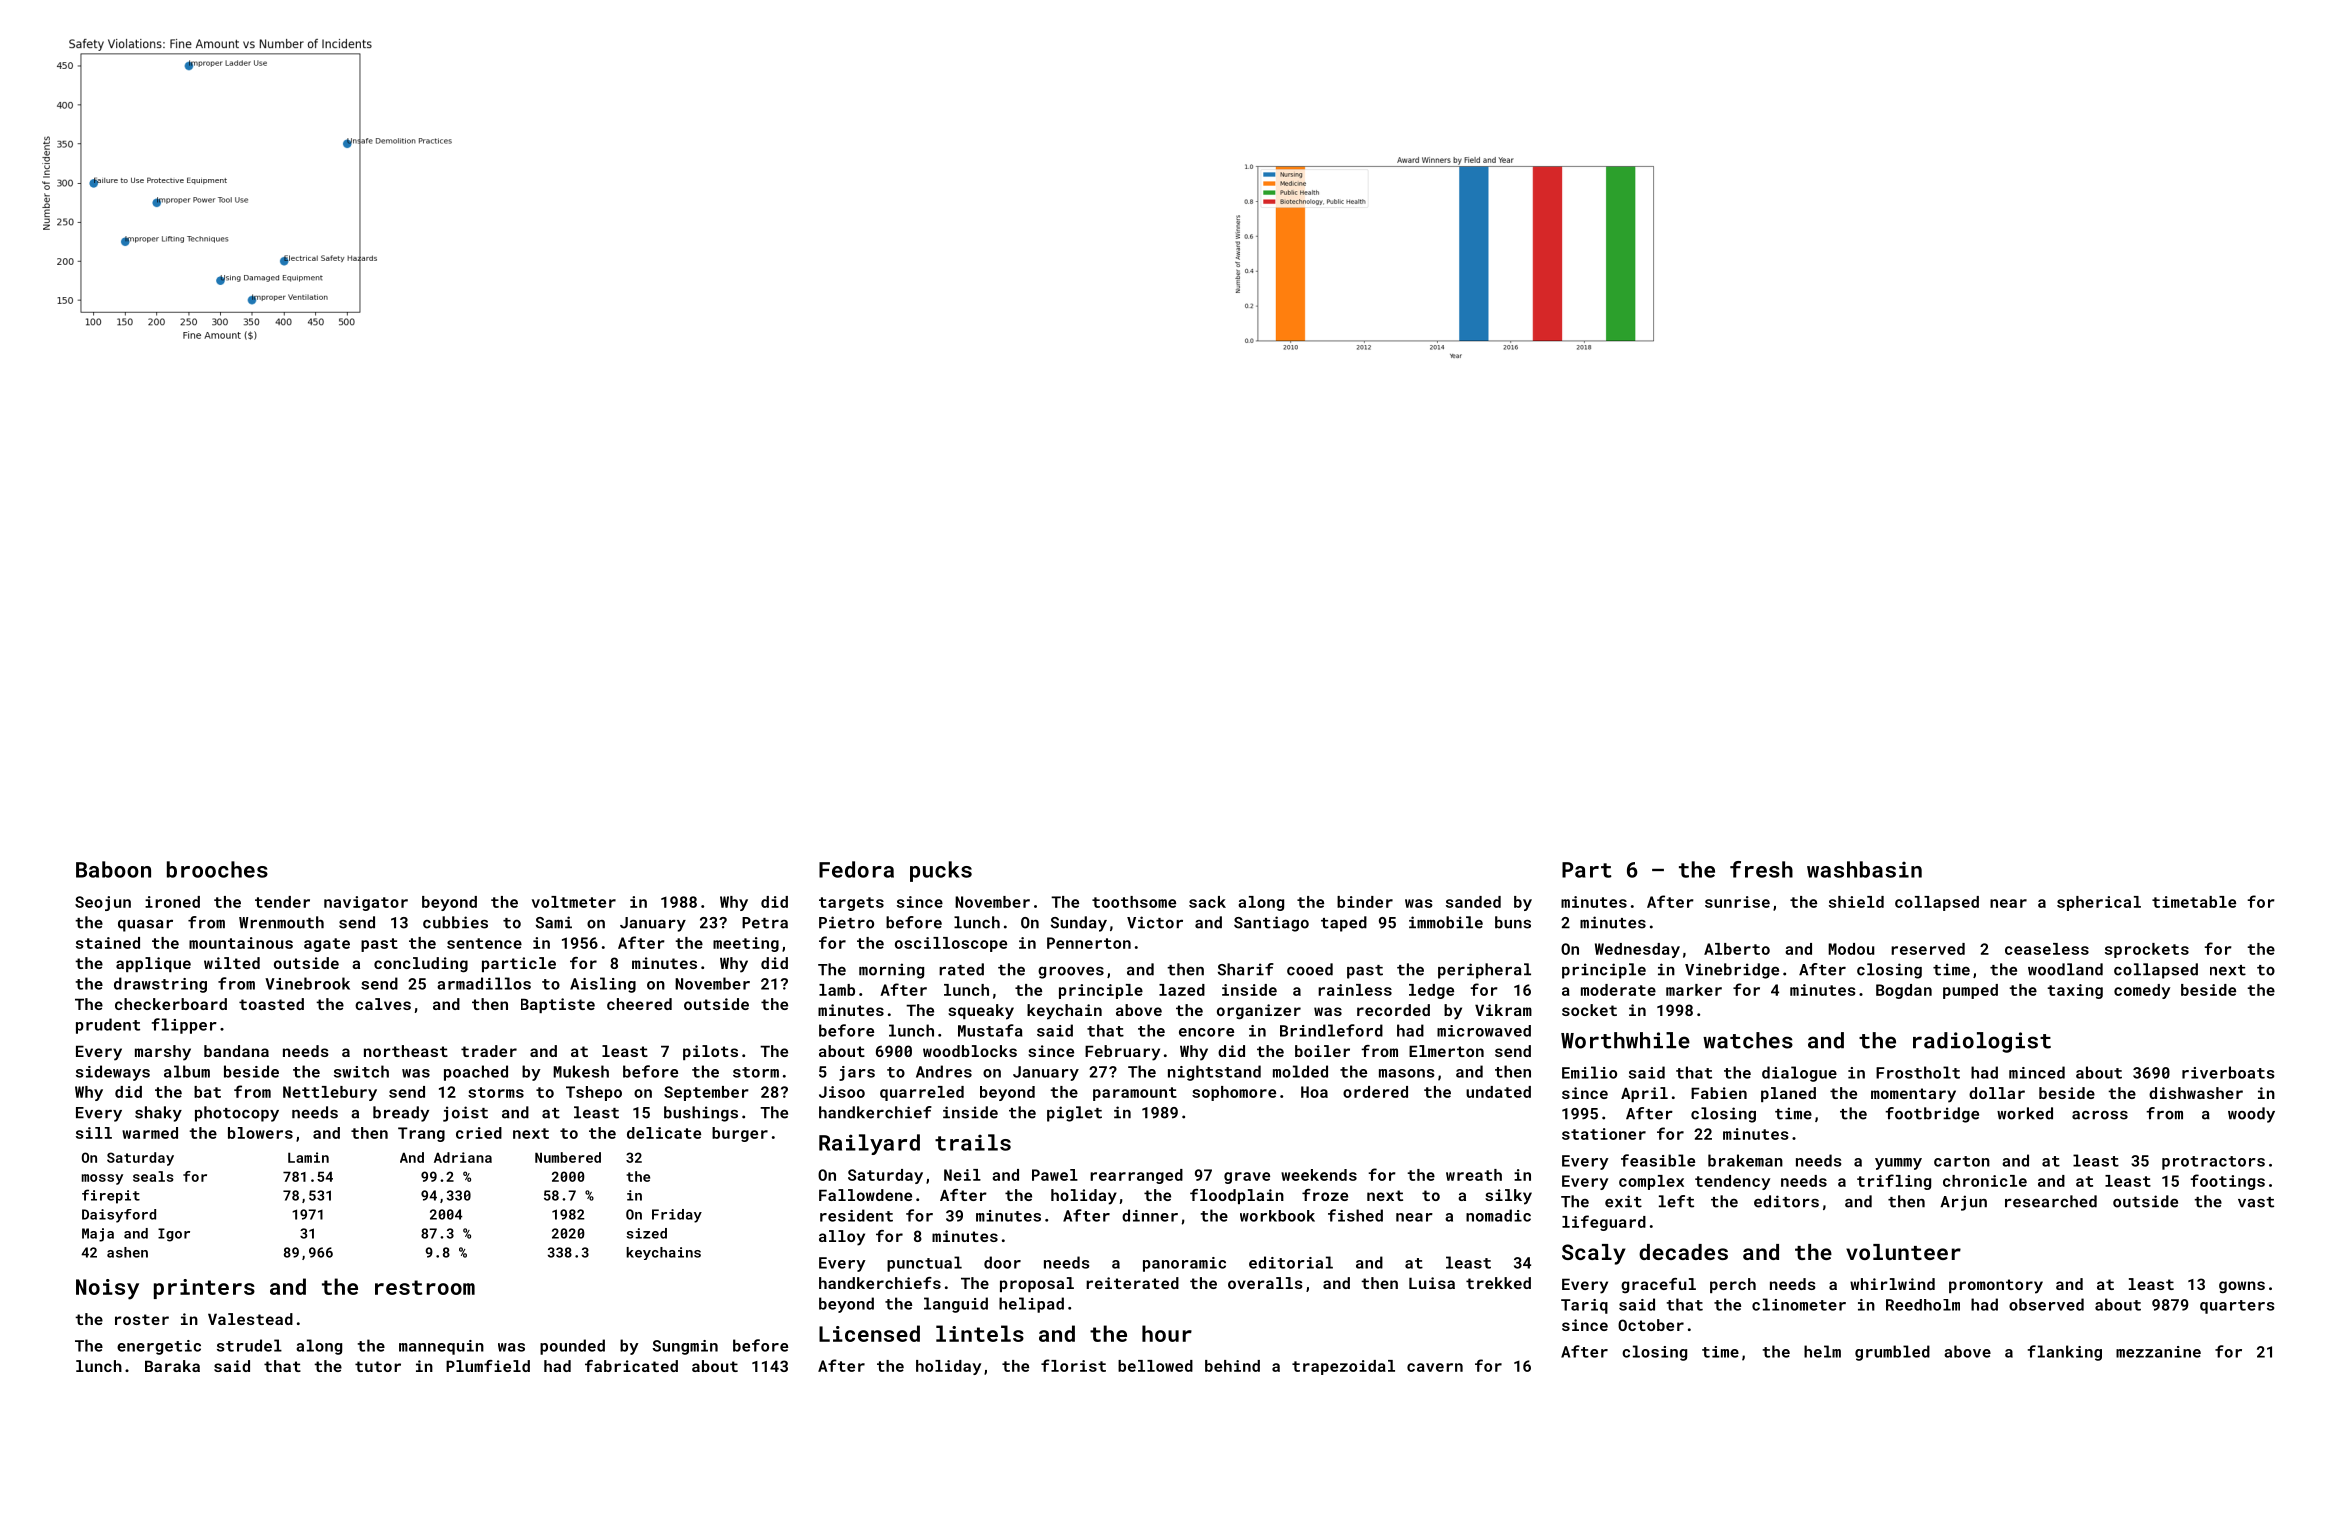  I want to click on spherical, so click(2099, 903).
